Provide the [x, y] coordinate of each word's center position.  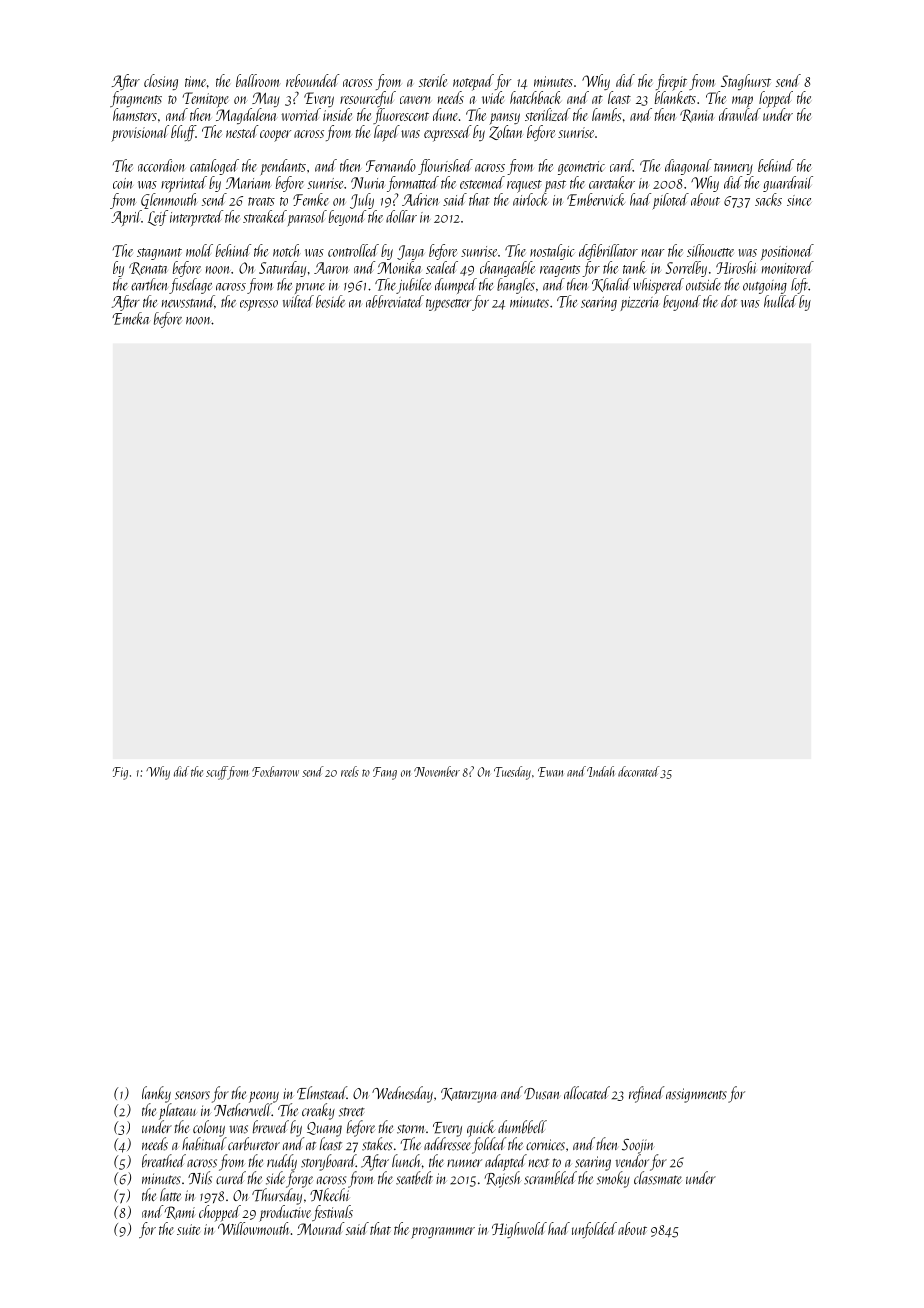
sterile [433, 80]
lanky [156, 1094]
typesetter [449, 305]
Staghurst [746, 82]
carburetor [254, 1144]
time [195, 81]
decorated [639, 771]
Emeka [130, 318]
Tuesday [512, 773]
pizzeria [639, 304]
